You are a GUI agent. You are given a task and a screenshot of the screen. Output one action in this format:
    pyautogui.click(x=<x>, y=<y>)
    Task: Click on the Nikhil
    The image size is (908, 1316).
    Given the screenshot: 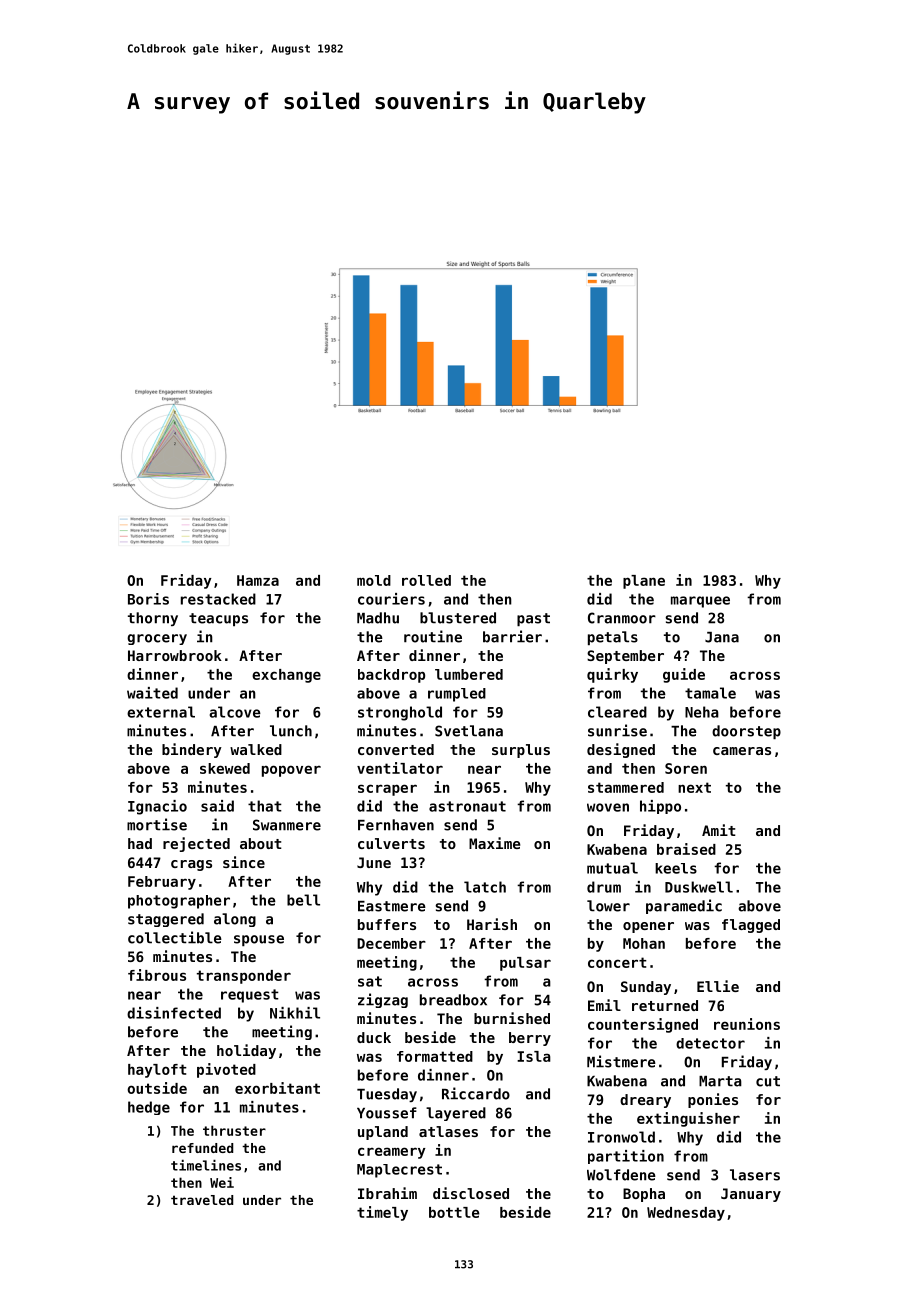 What is the action you would take?
    pyautogui.click(x=295, y=1013)
